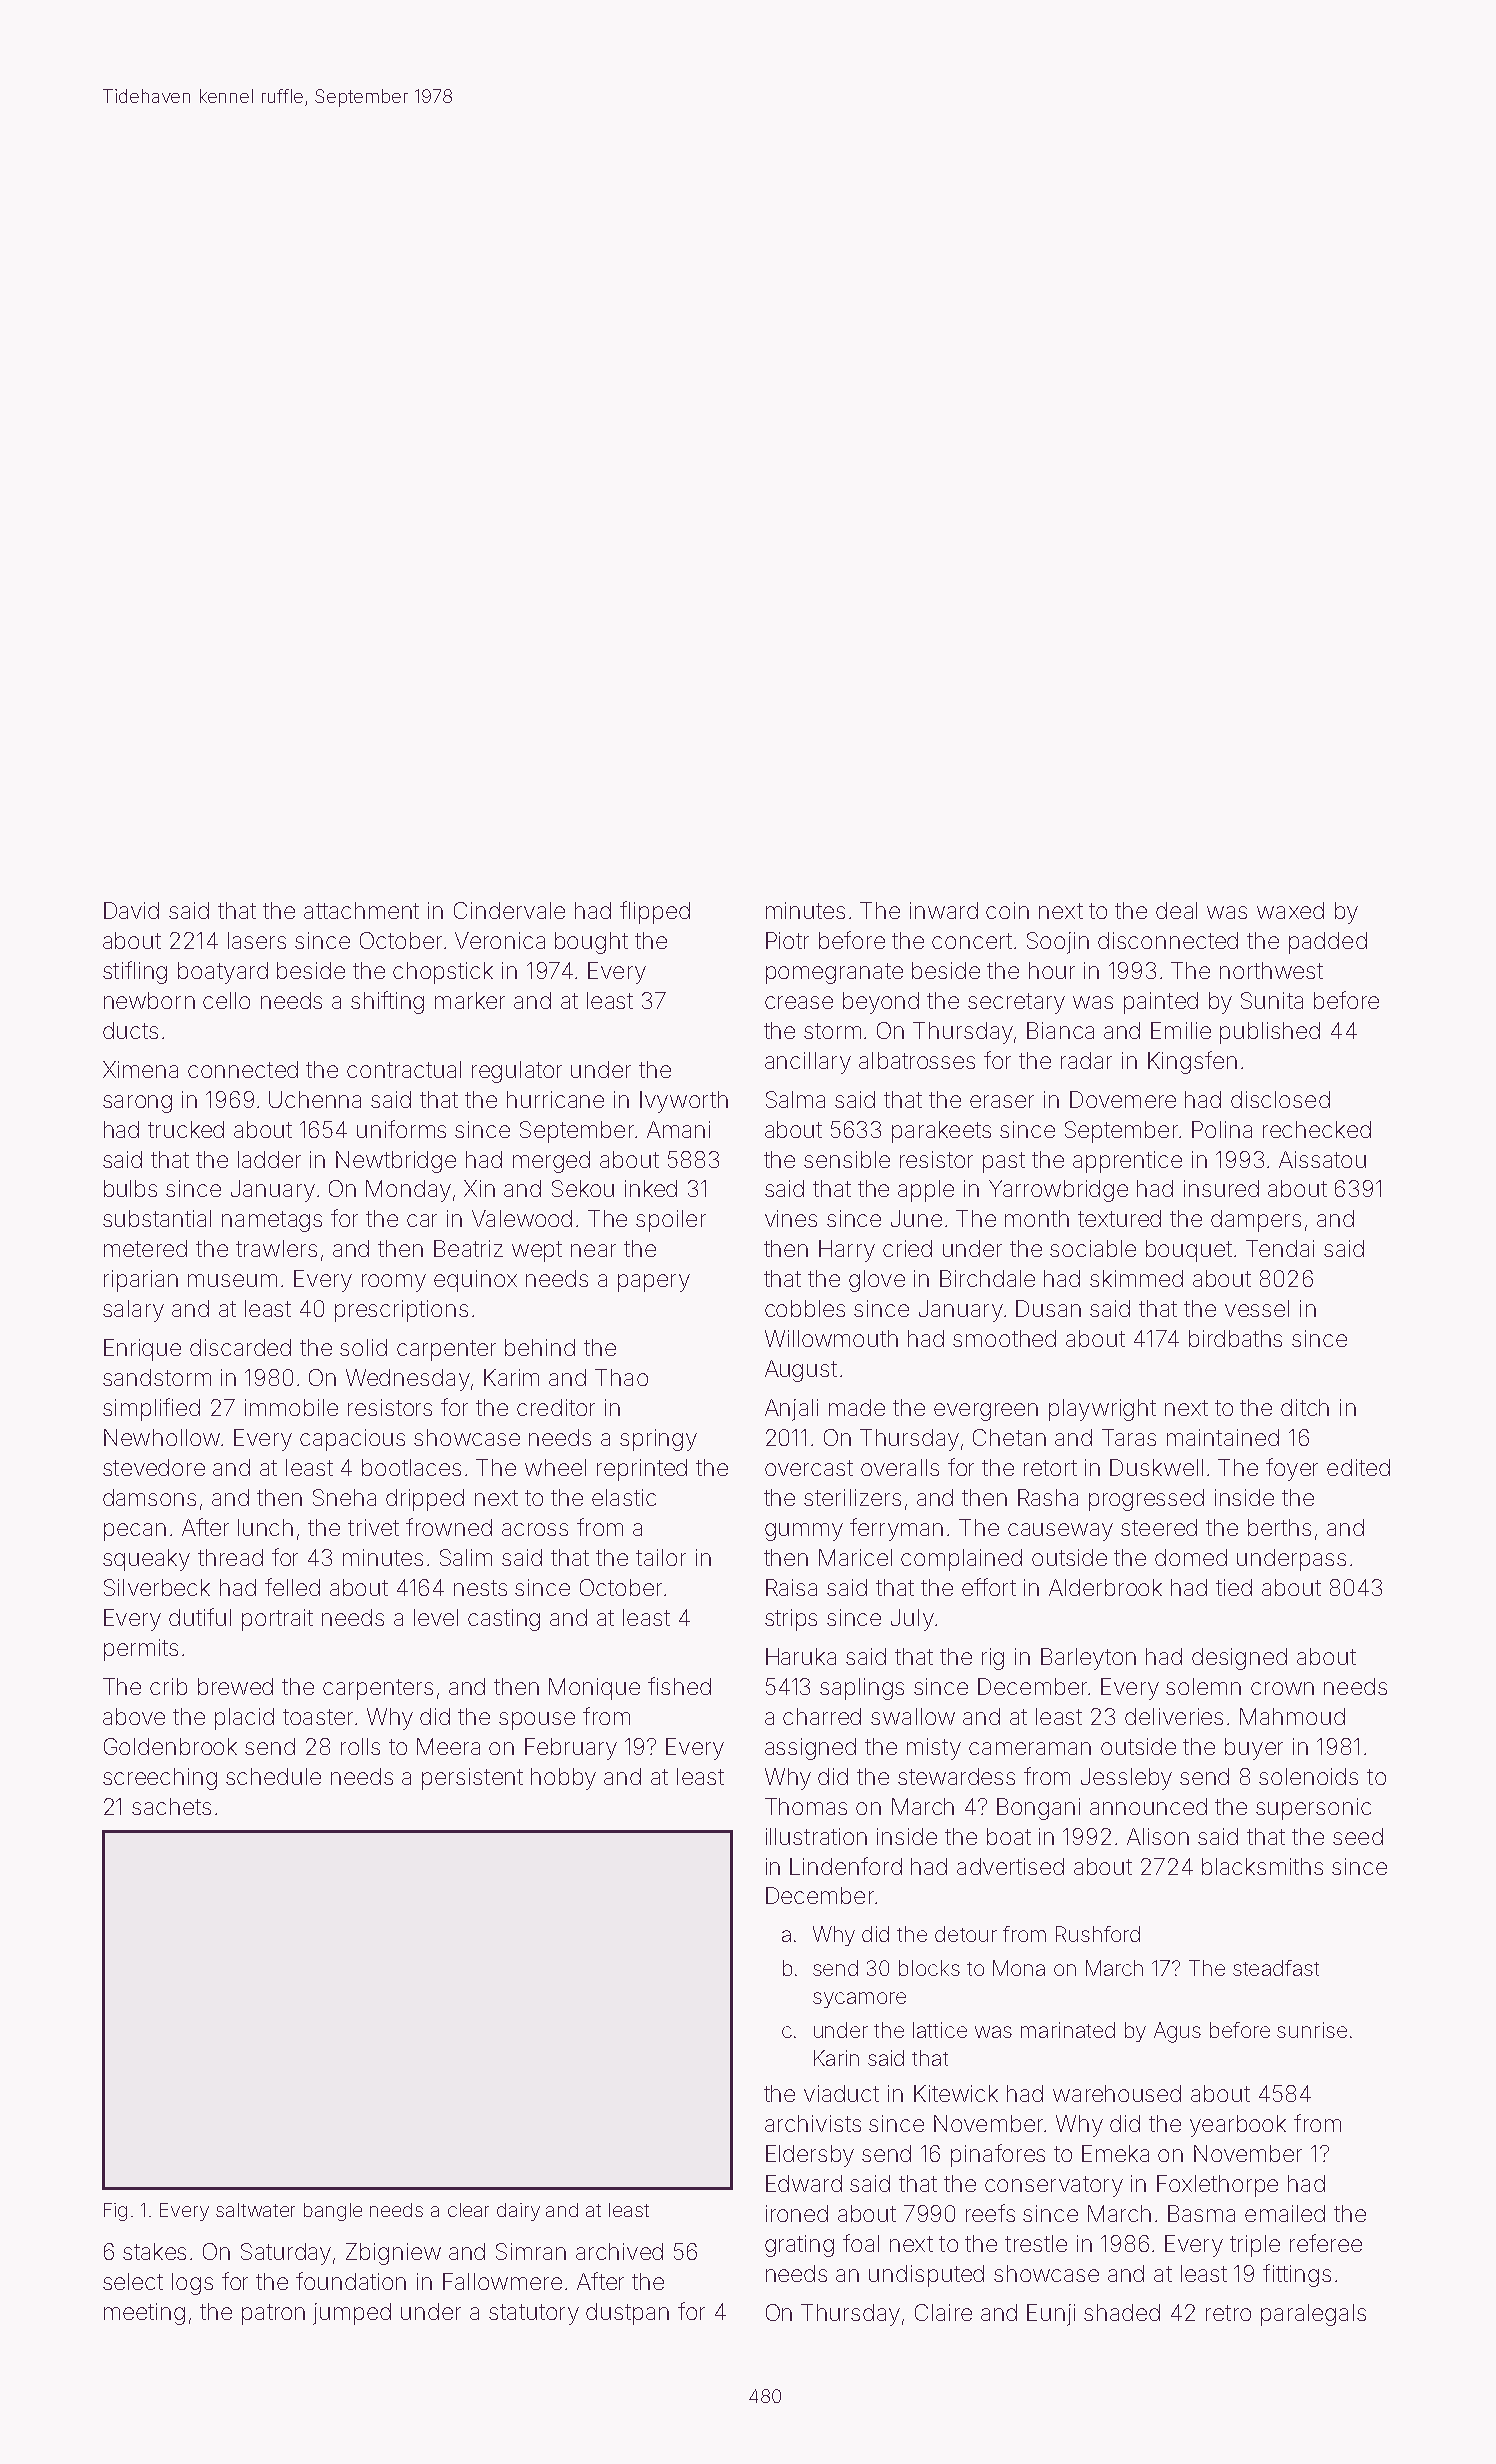  What do you see at coordinates (170, 1746) in the screenshot?
I see `Goldenbrook` at bounding box center [170, 1746].
